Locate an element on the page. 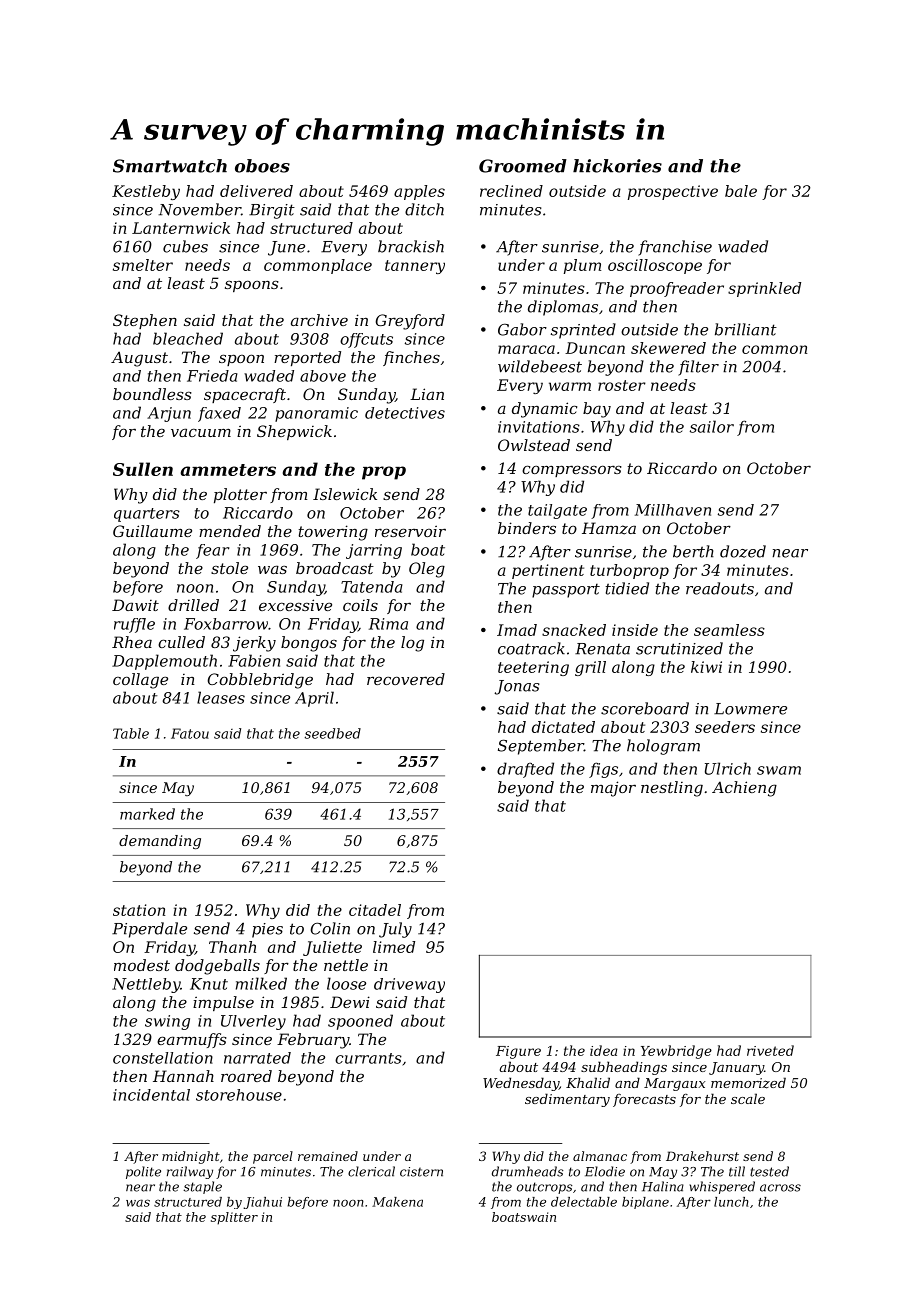 This image has width=924, height=1308. outcrops is located at coordinates (544, 1188).
